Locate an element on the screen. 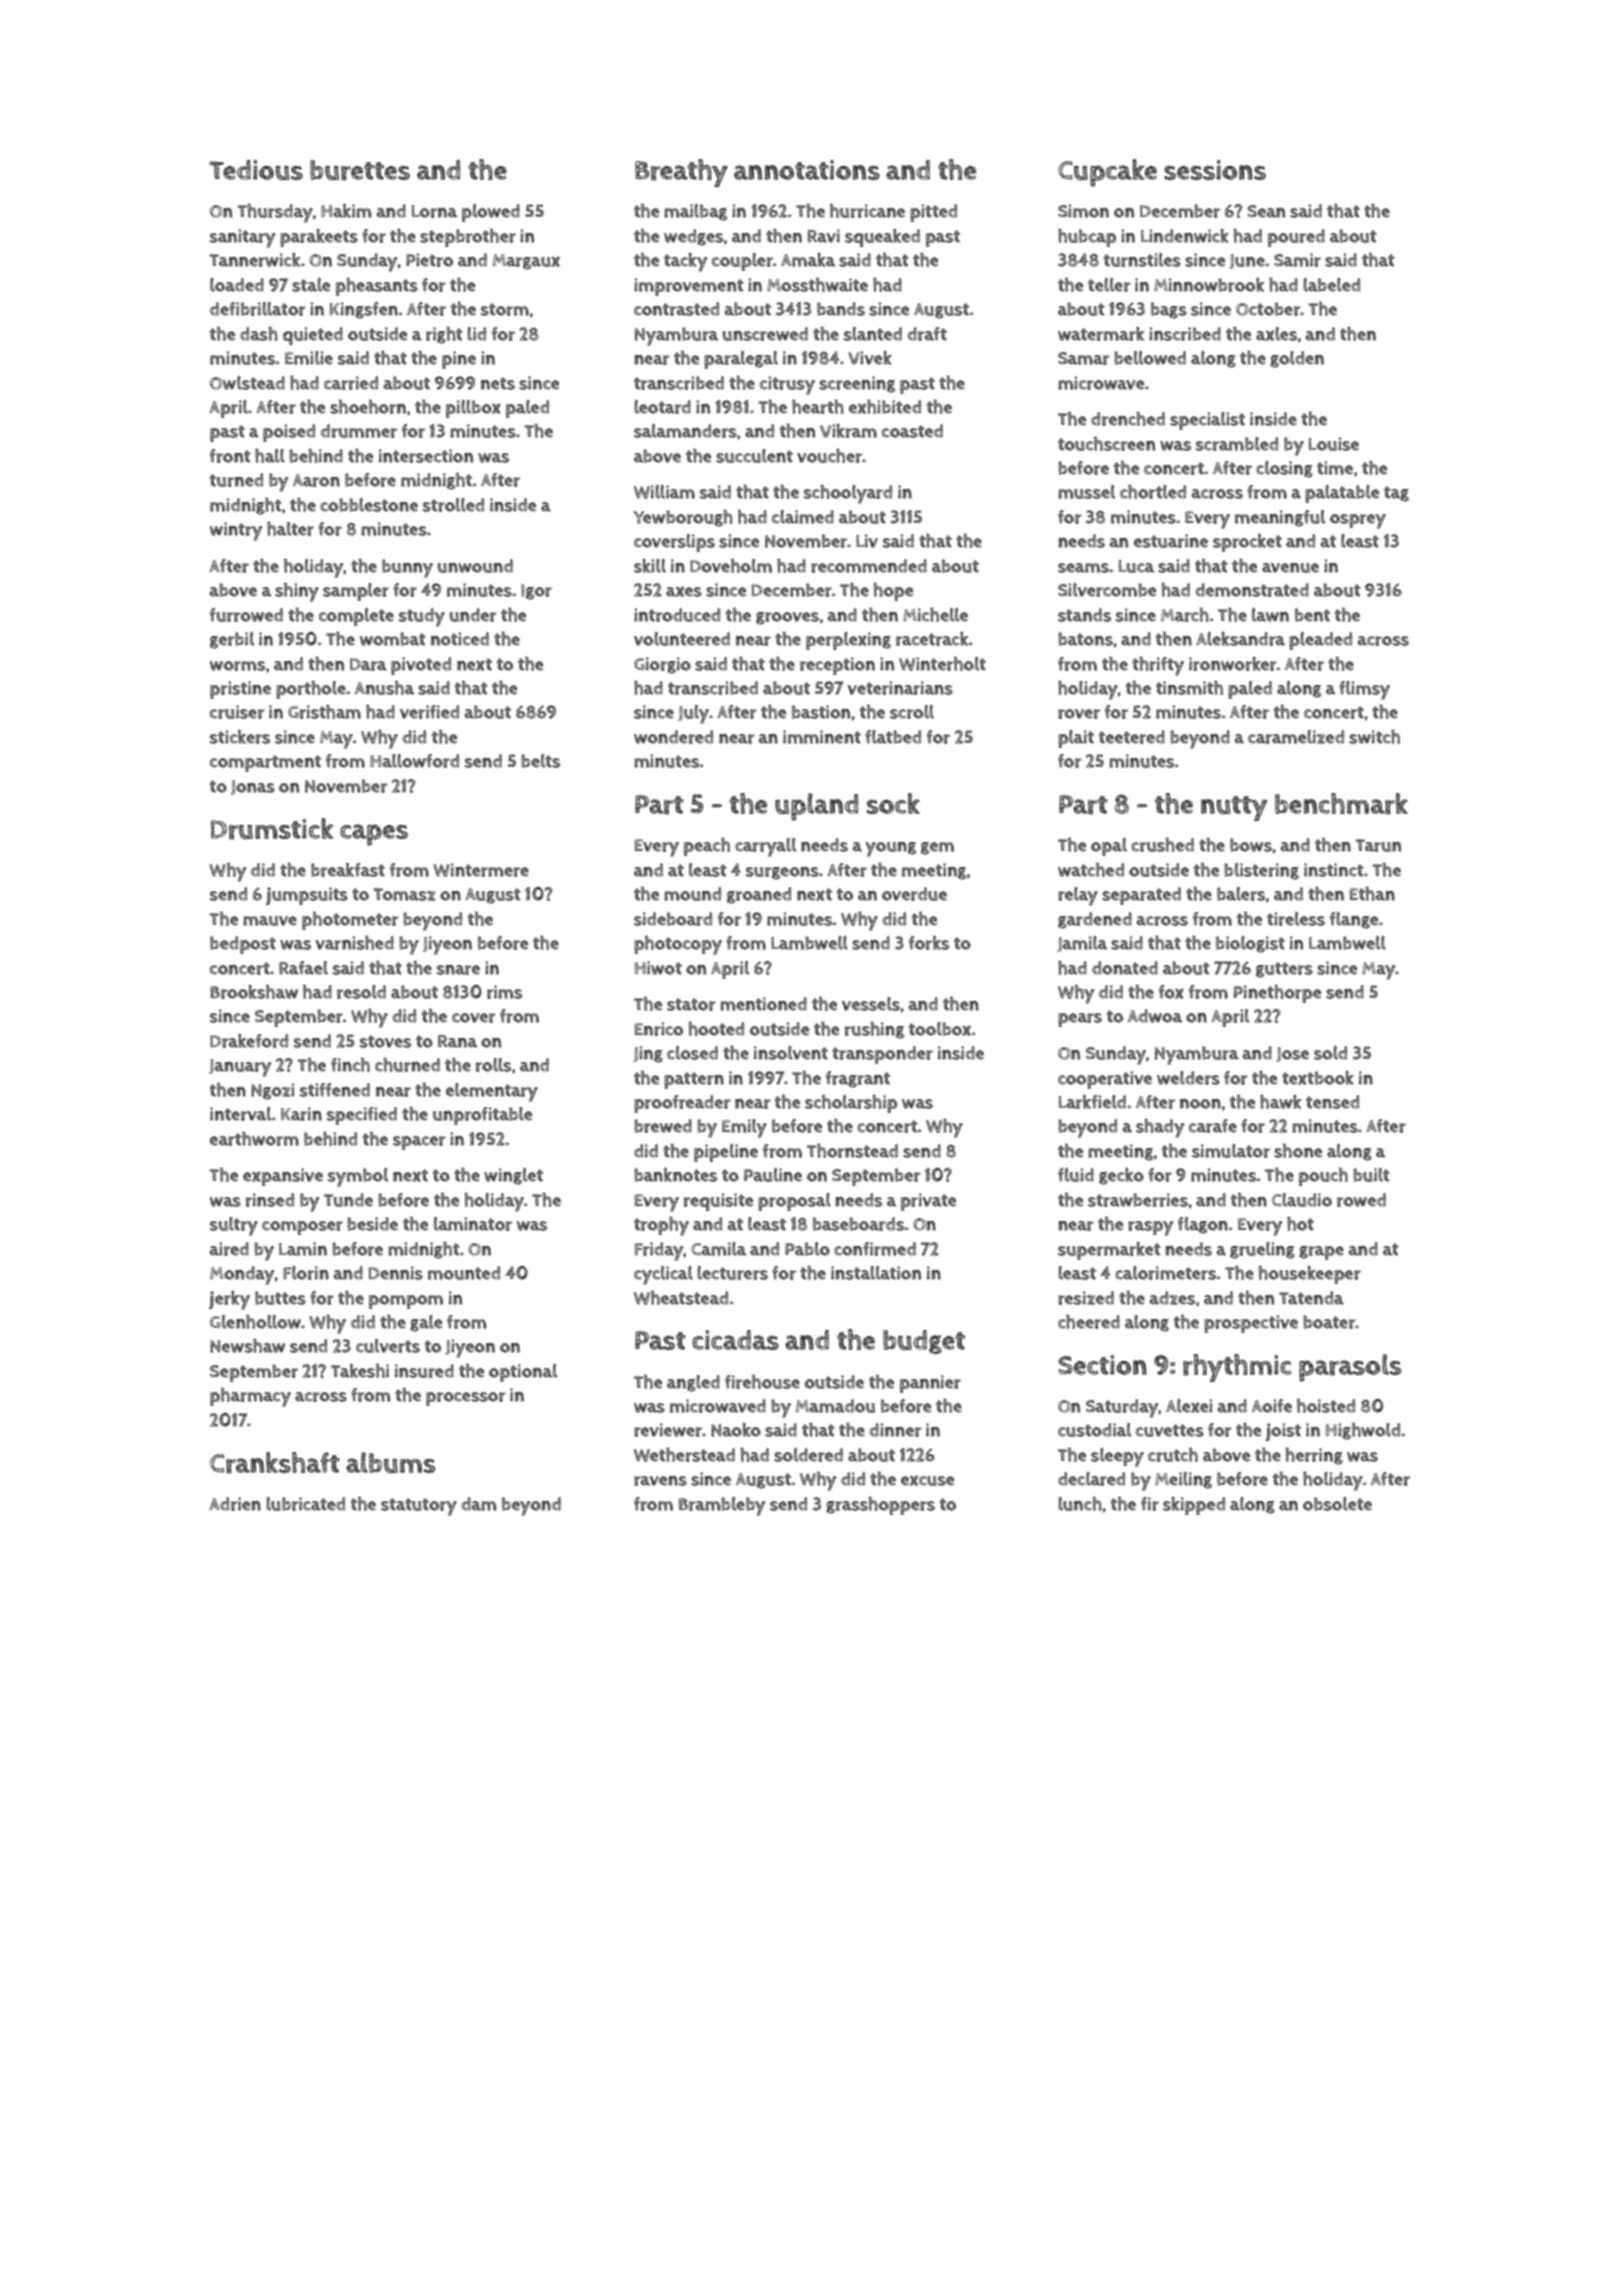  stickers is located at coordinates (240, 737).
